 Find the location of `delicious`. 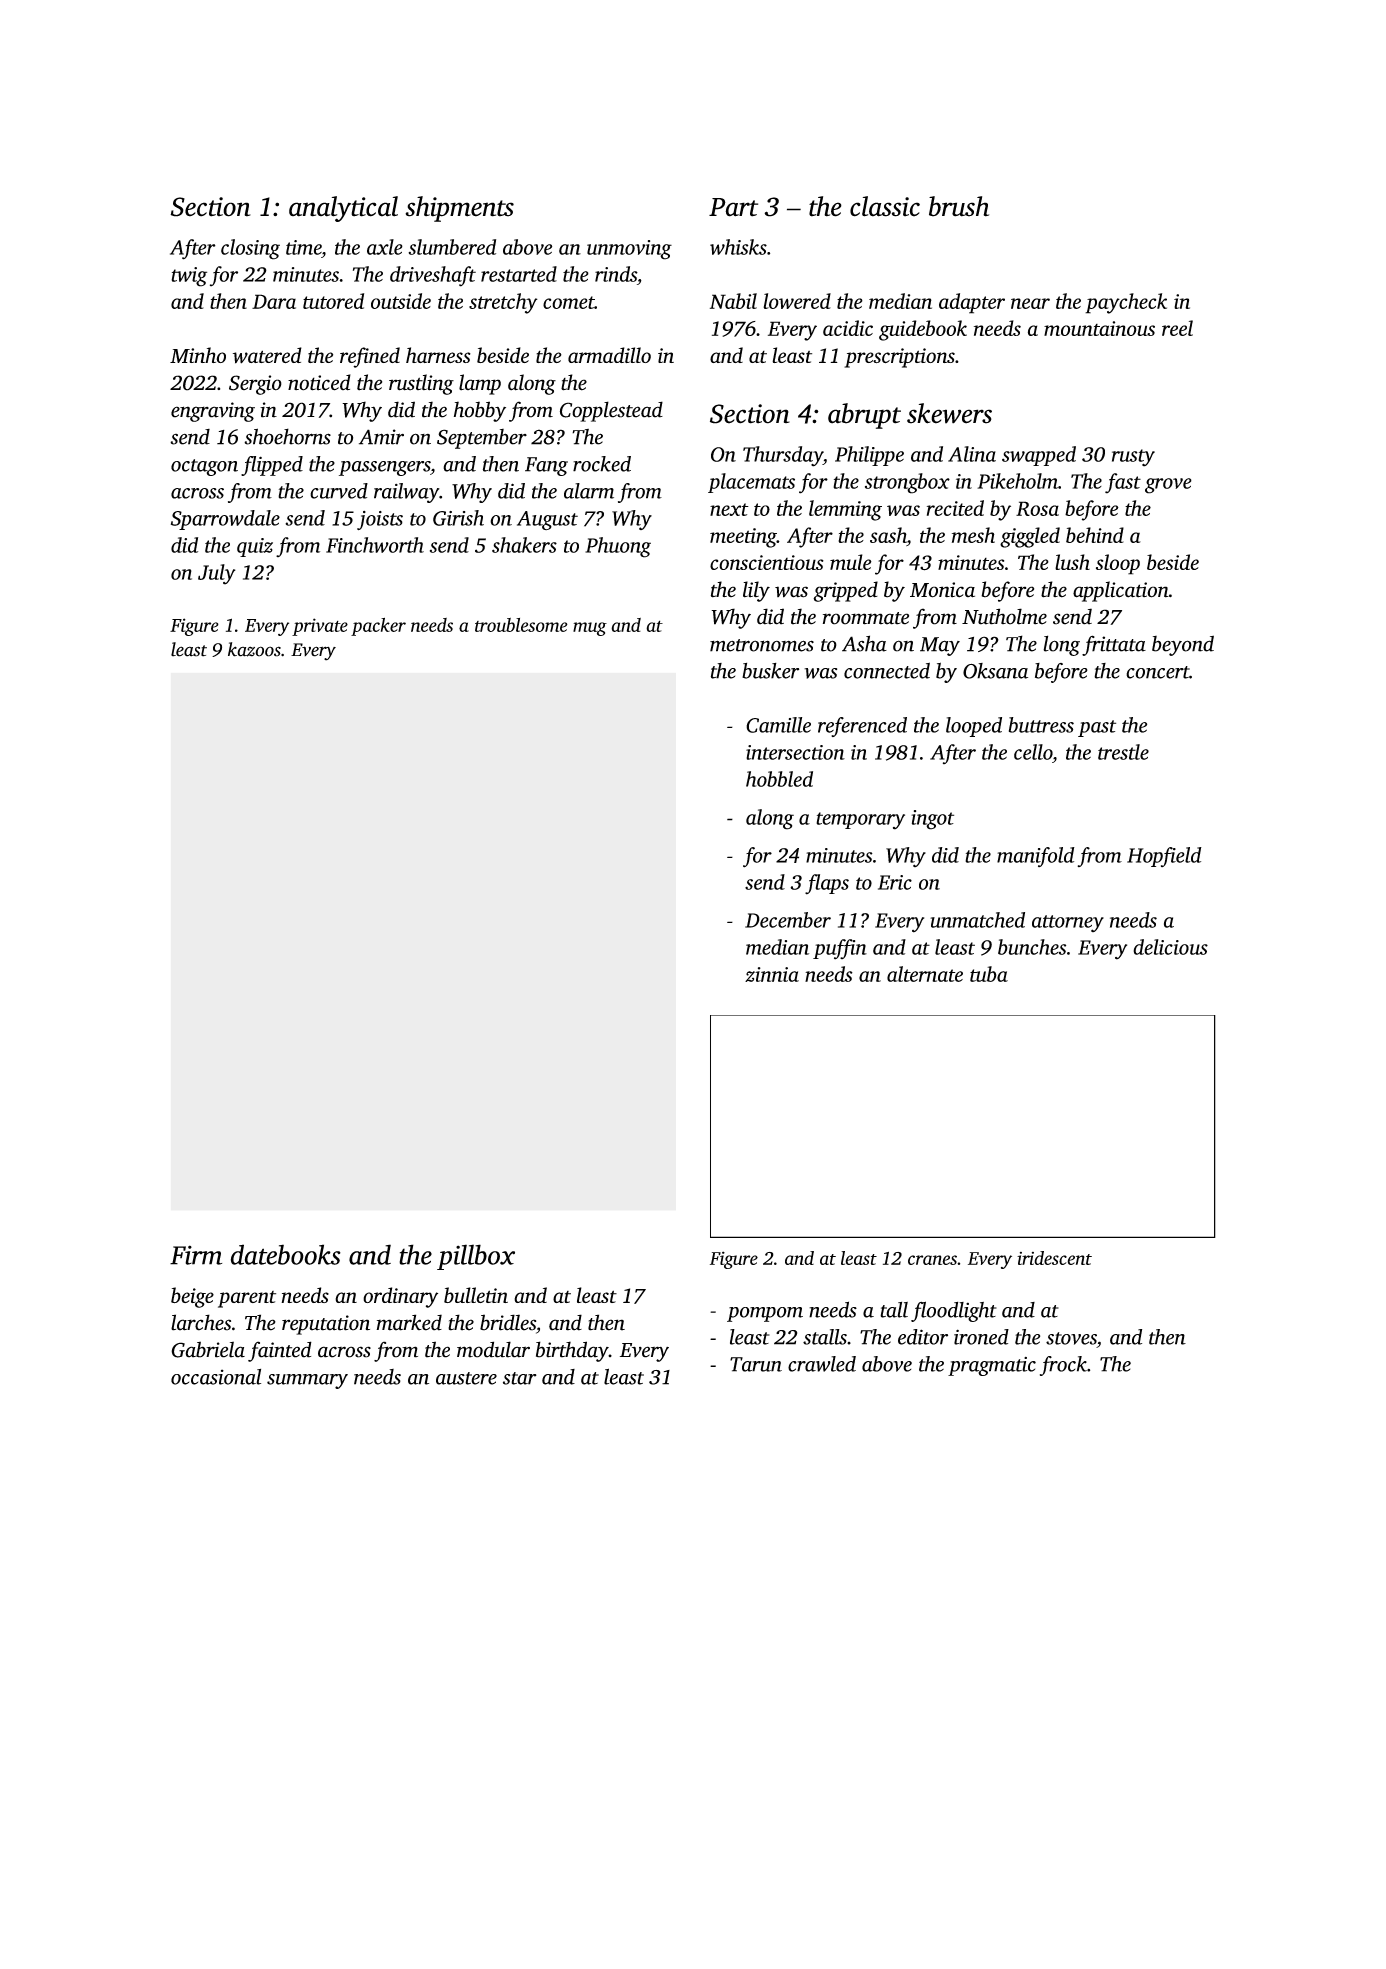

delicious is located at coordinates (1170, 947).
